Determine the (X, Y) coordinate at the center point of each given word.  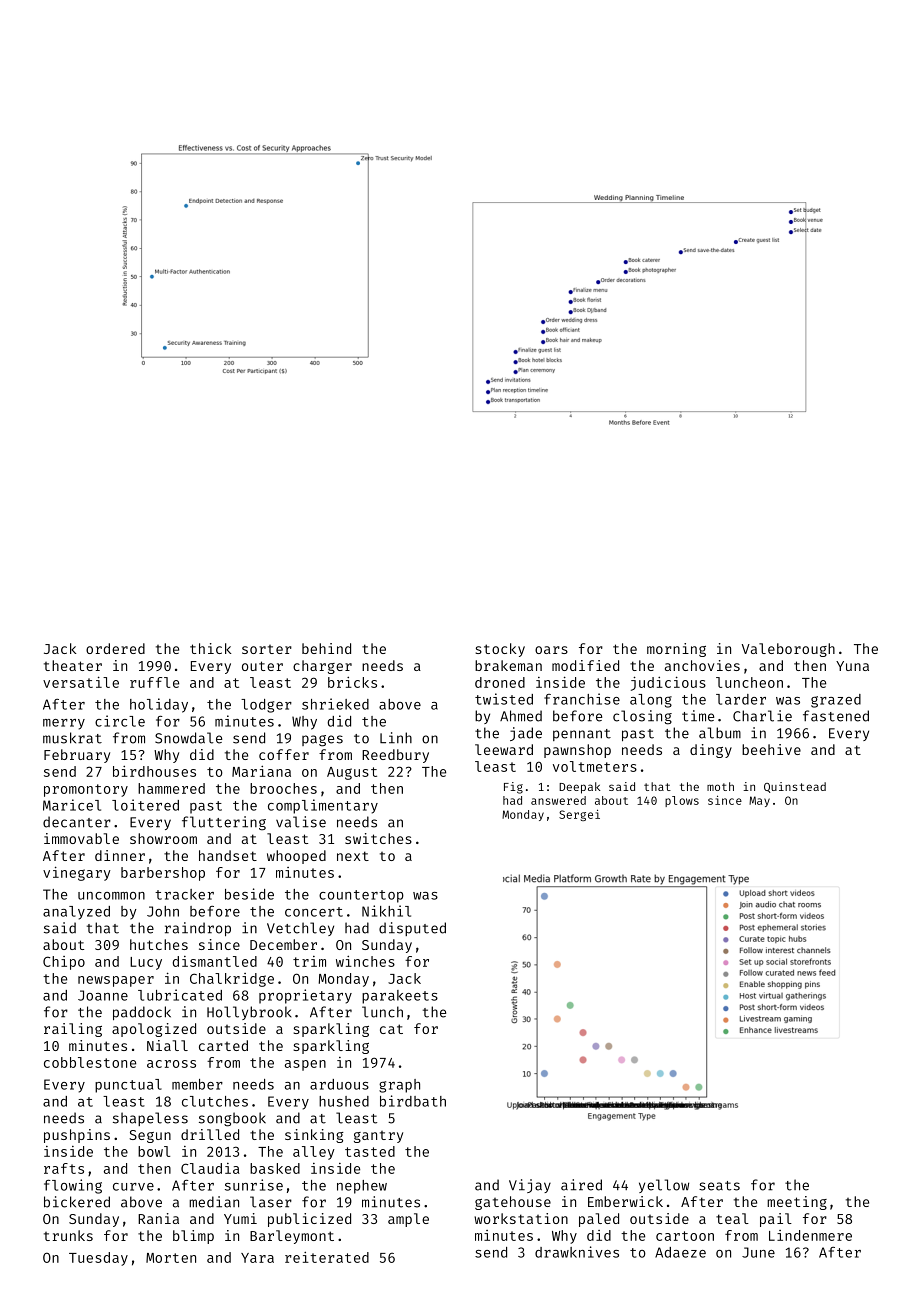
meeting (797, 1203)
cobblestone (90, 1062)
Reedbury (395, 756)
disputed (412, 929)
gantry (378, 1137)
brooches (283, 788)
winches (365, 961)
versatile (81, 682)
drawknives (577, 1252)
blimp (193, 1237)
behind (326, 648)
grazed (836, 701)
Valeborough (788, 650)
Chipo (64, 963)
